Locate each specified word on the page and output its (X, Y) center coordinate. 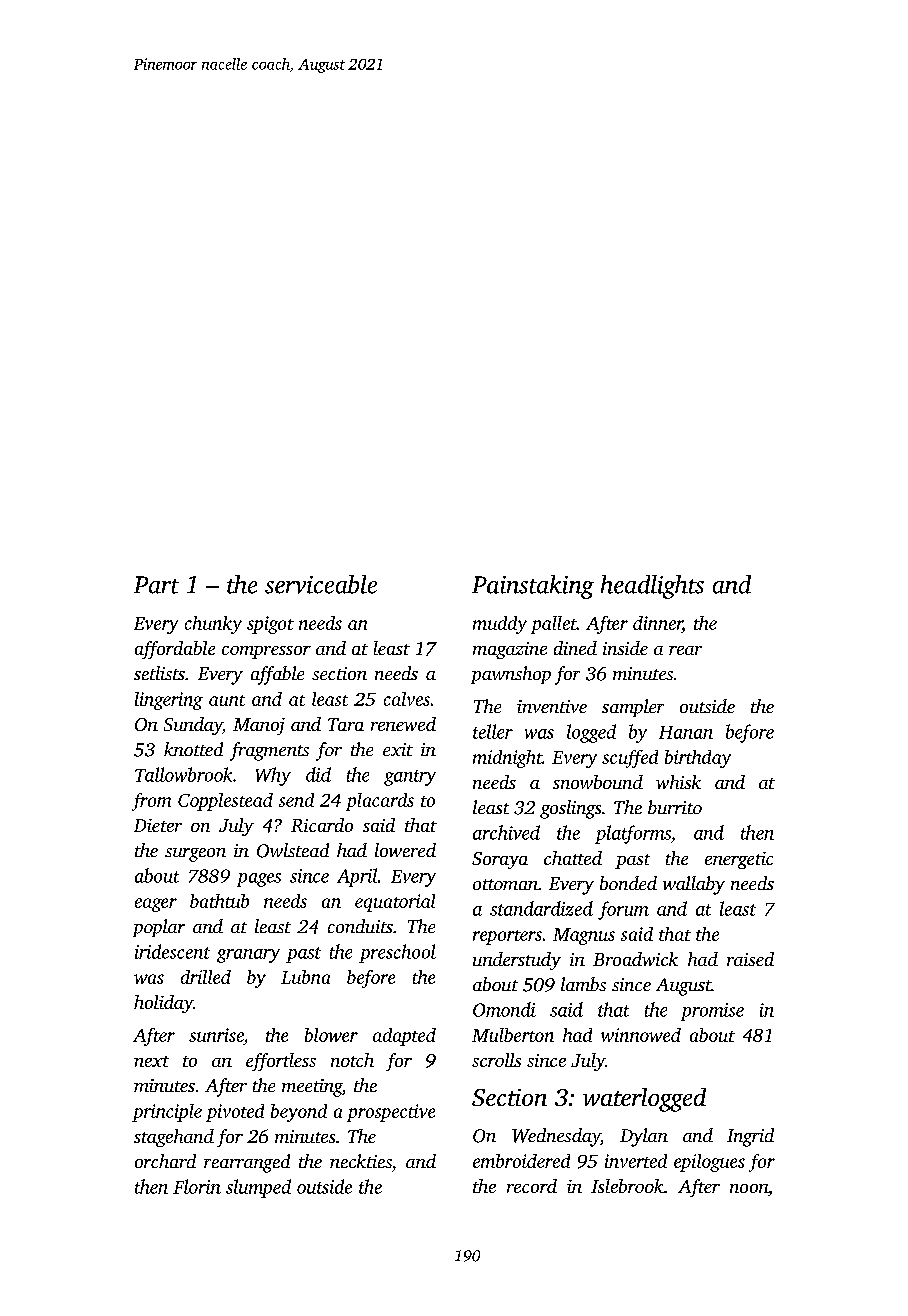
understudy (517, 961)
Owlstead (293, 850)
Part (156, 585)
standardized (541, 908)
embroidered (521, 1161)
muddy (500, 625)
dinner (658, 624)
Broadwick (635, 959)
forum (623, 910)
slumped (258, 1188)
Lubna (305, 977)
